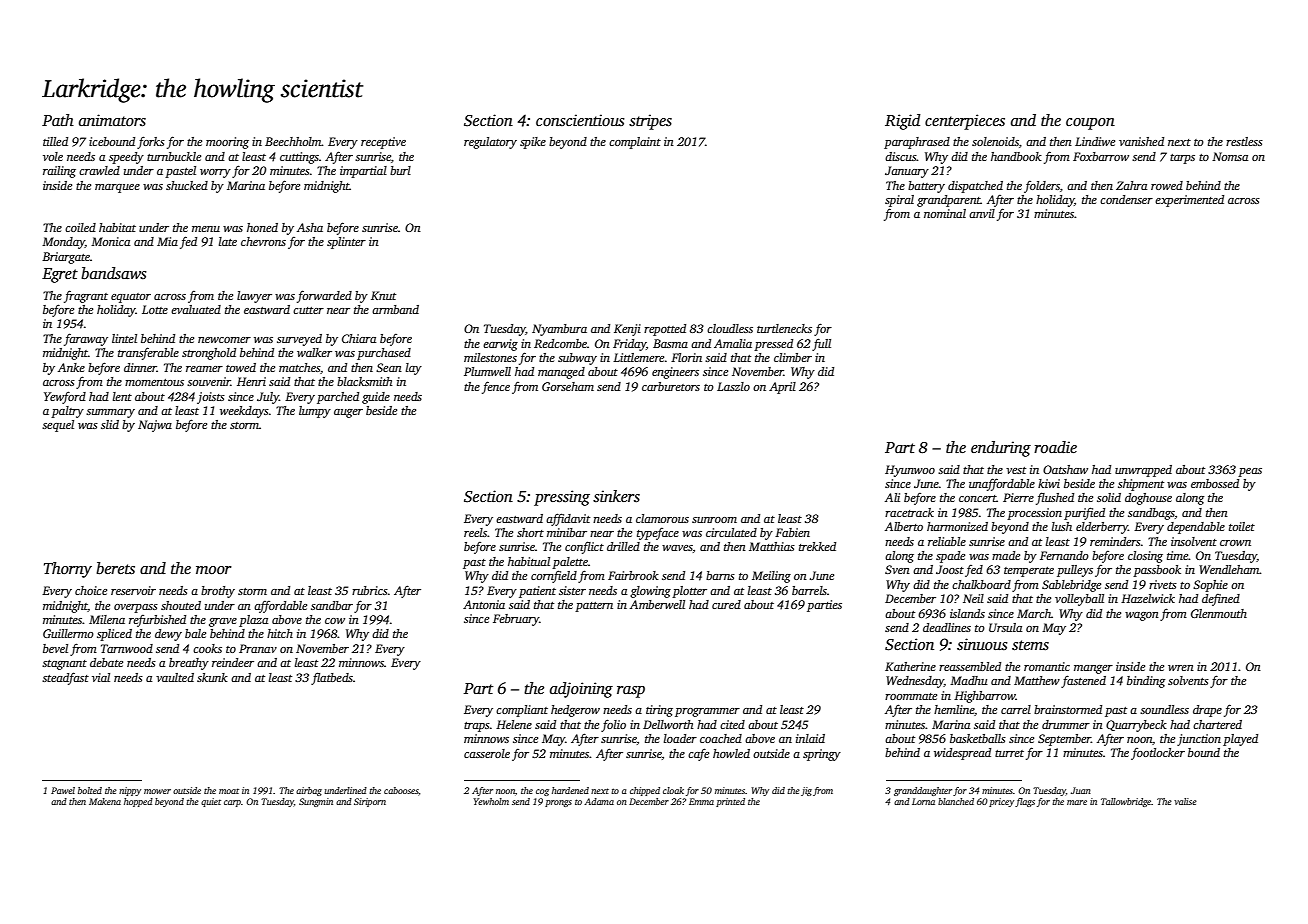 The width and height of the screenshot is (1308, 924). What do you see at coordinates (899, 201) in the screenshot?
I see `spiral` at bounding box center [899, 201].
